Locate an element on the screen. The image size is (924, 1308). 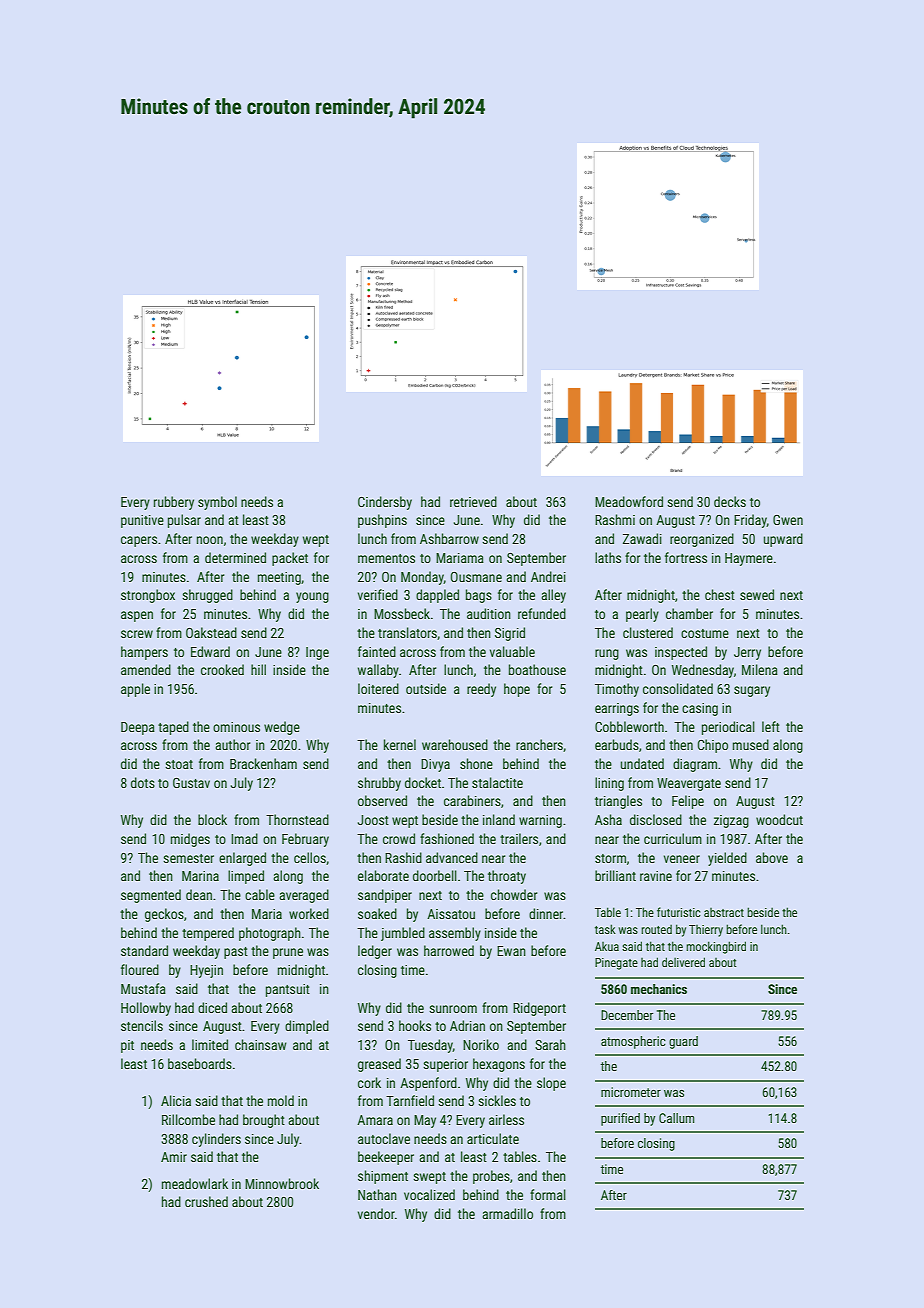
rung is located at coordinates (607, 654).
